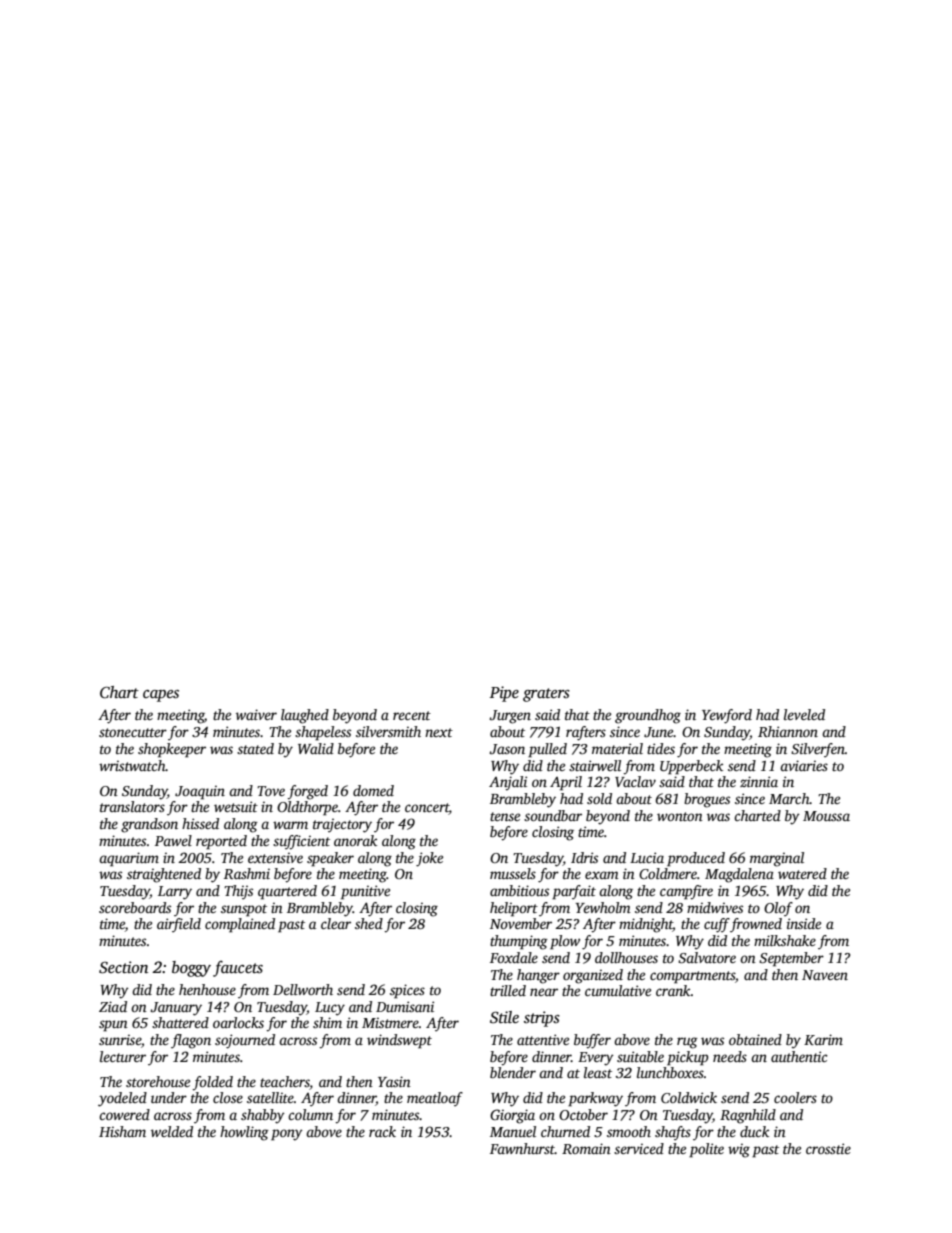  Describe the element at coordinates (355, 840) in the page. I see `anorak` at that location.
